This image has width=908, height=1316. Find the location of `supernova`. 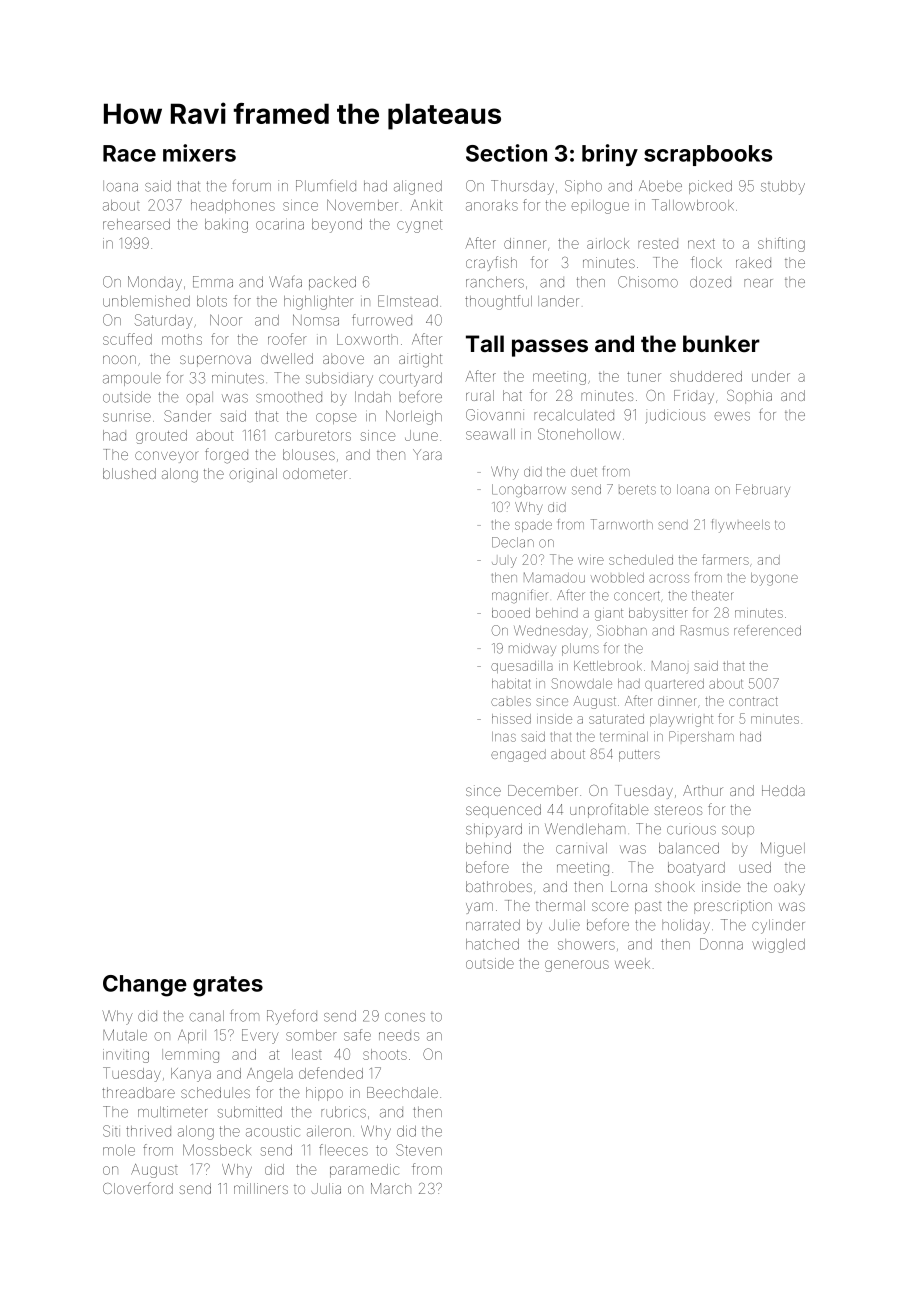

supernova is located at coordinates (215, 361).
